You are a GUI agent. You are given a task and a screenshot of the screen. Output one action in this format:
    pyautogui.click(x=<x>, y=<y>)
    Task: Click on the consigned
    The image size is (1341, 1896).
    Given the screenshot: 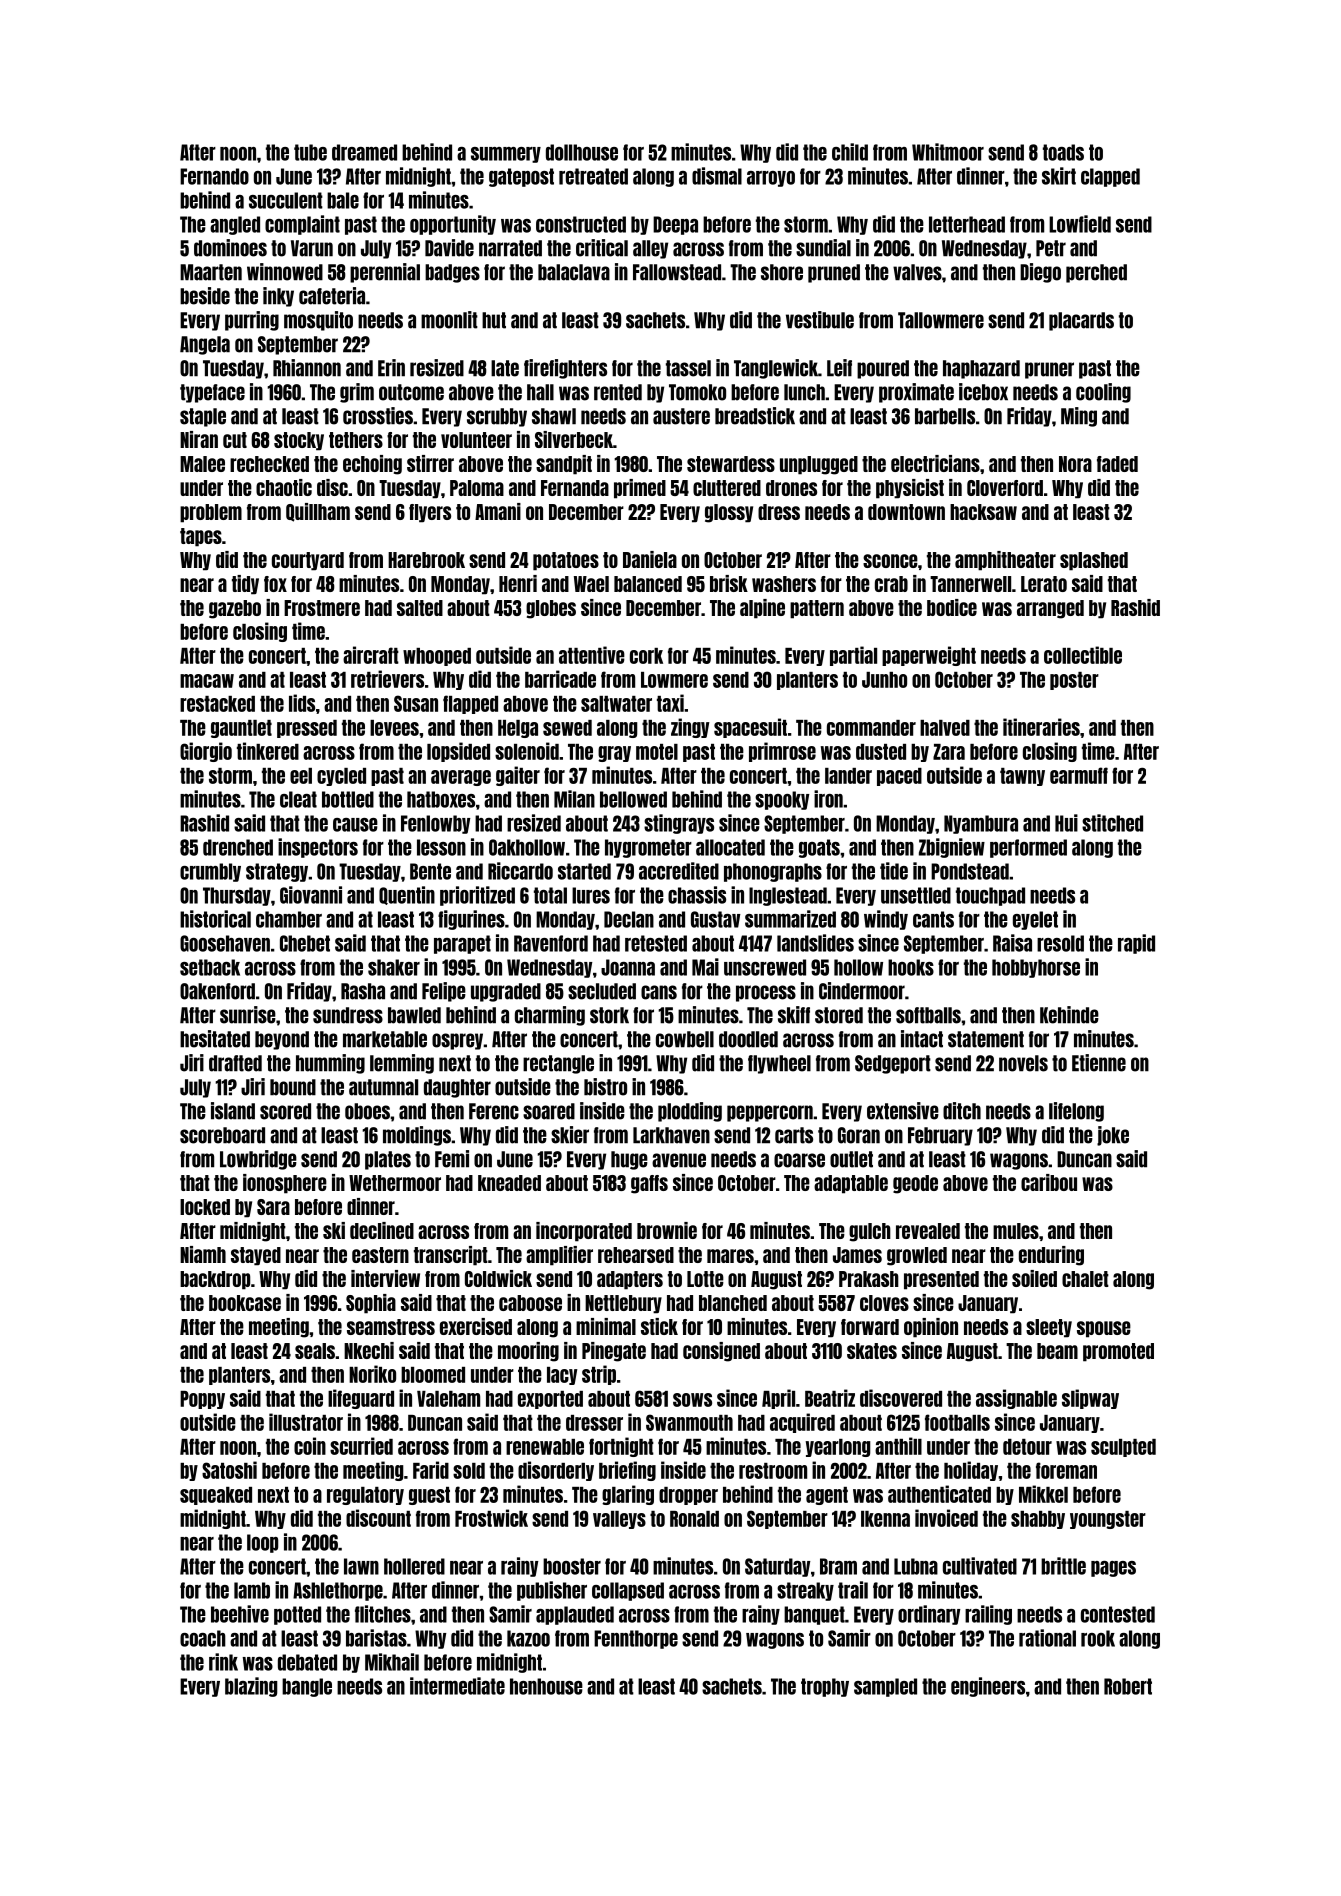 What is the action you would take?
    pyautogui.click(x=721, y=1352)
